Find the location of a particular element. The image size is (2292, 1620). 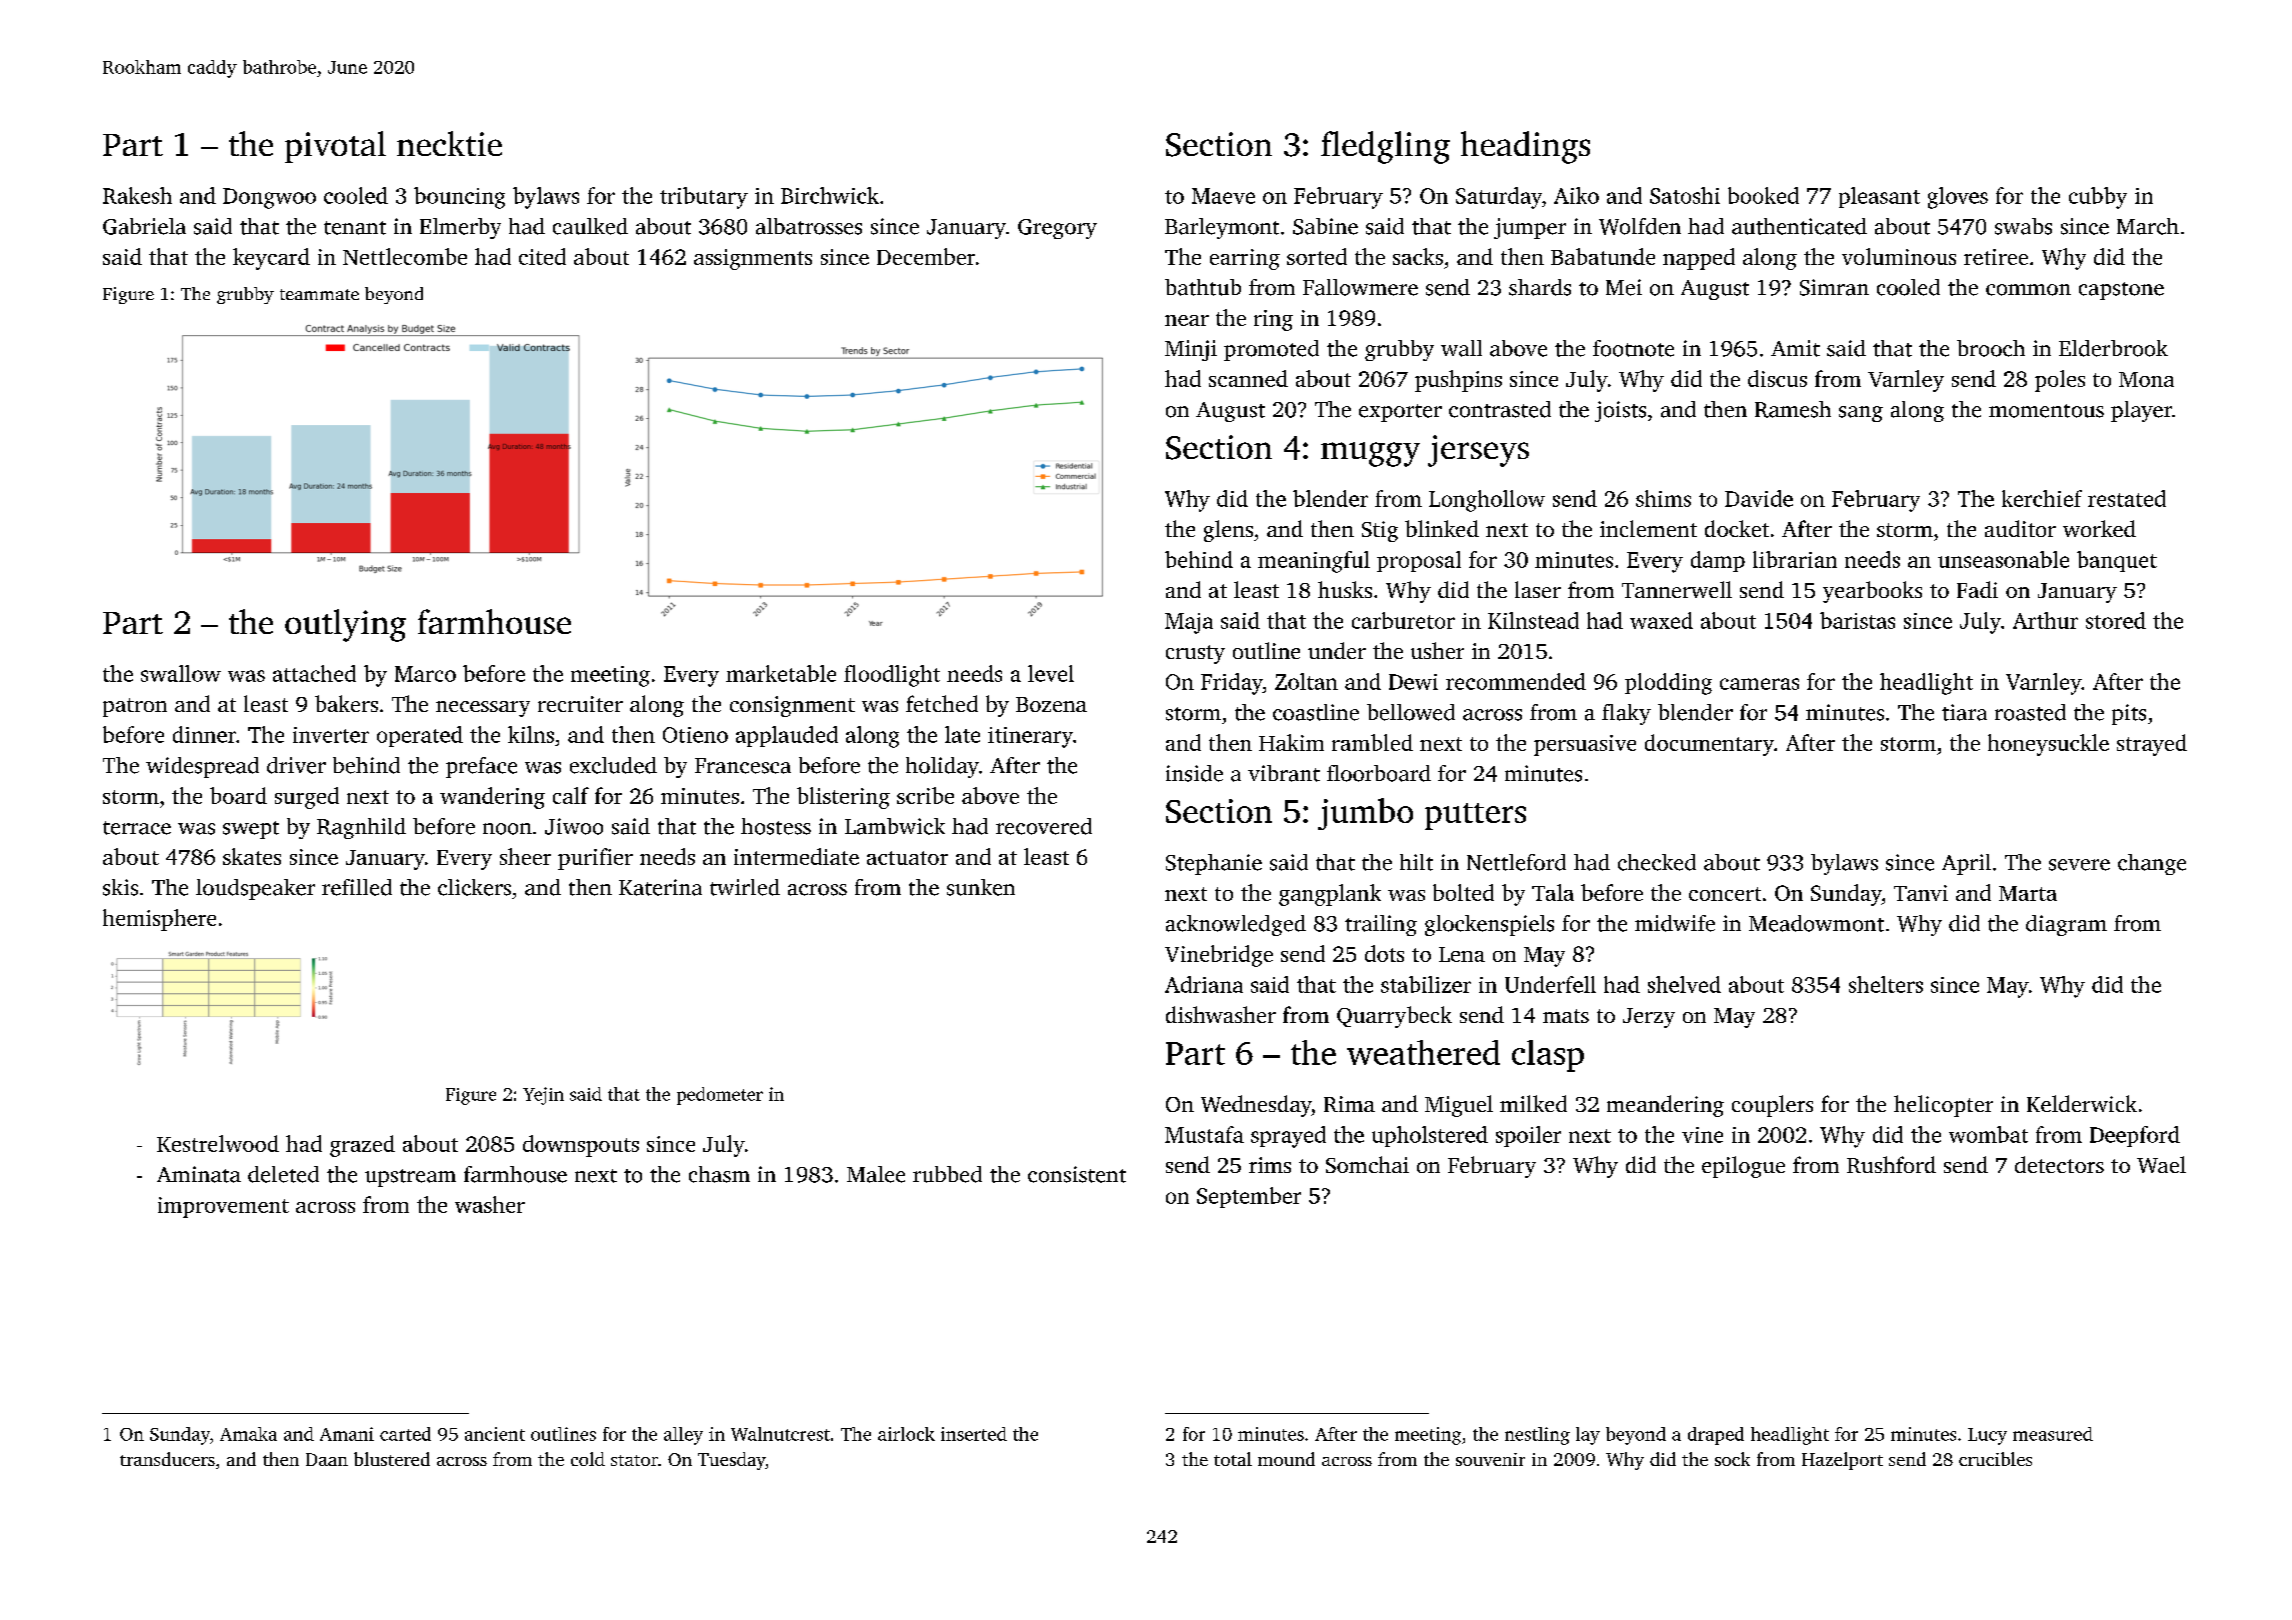

Gabriela is located at coordinates (144, 226).
